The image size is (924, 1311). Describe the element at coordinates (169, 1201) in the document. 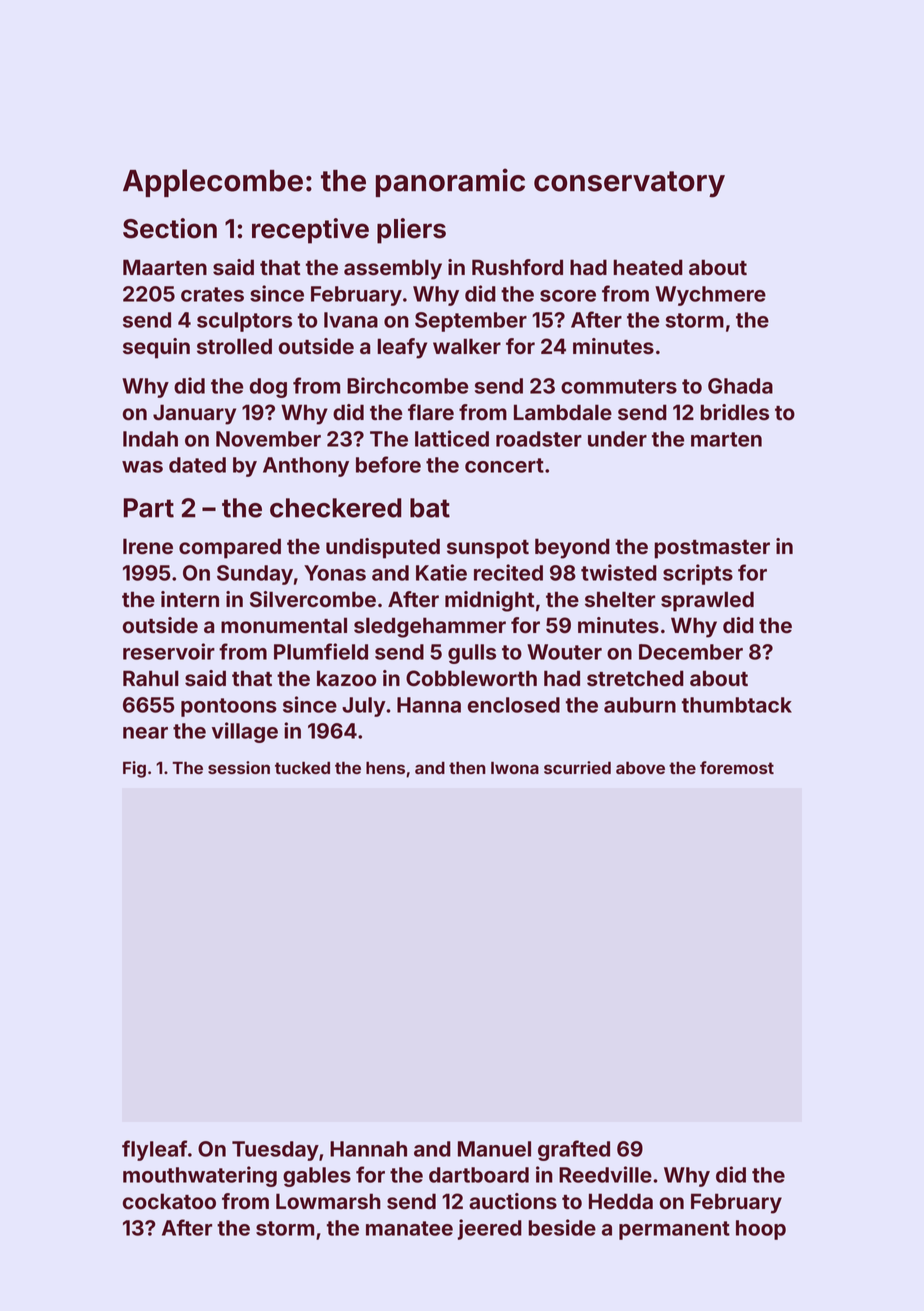

I see `cockatoo` at that location.
